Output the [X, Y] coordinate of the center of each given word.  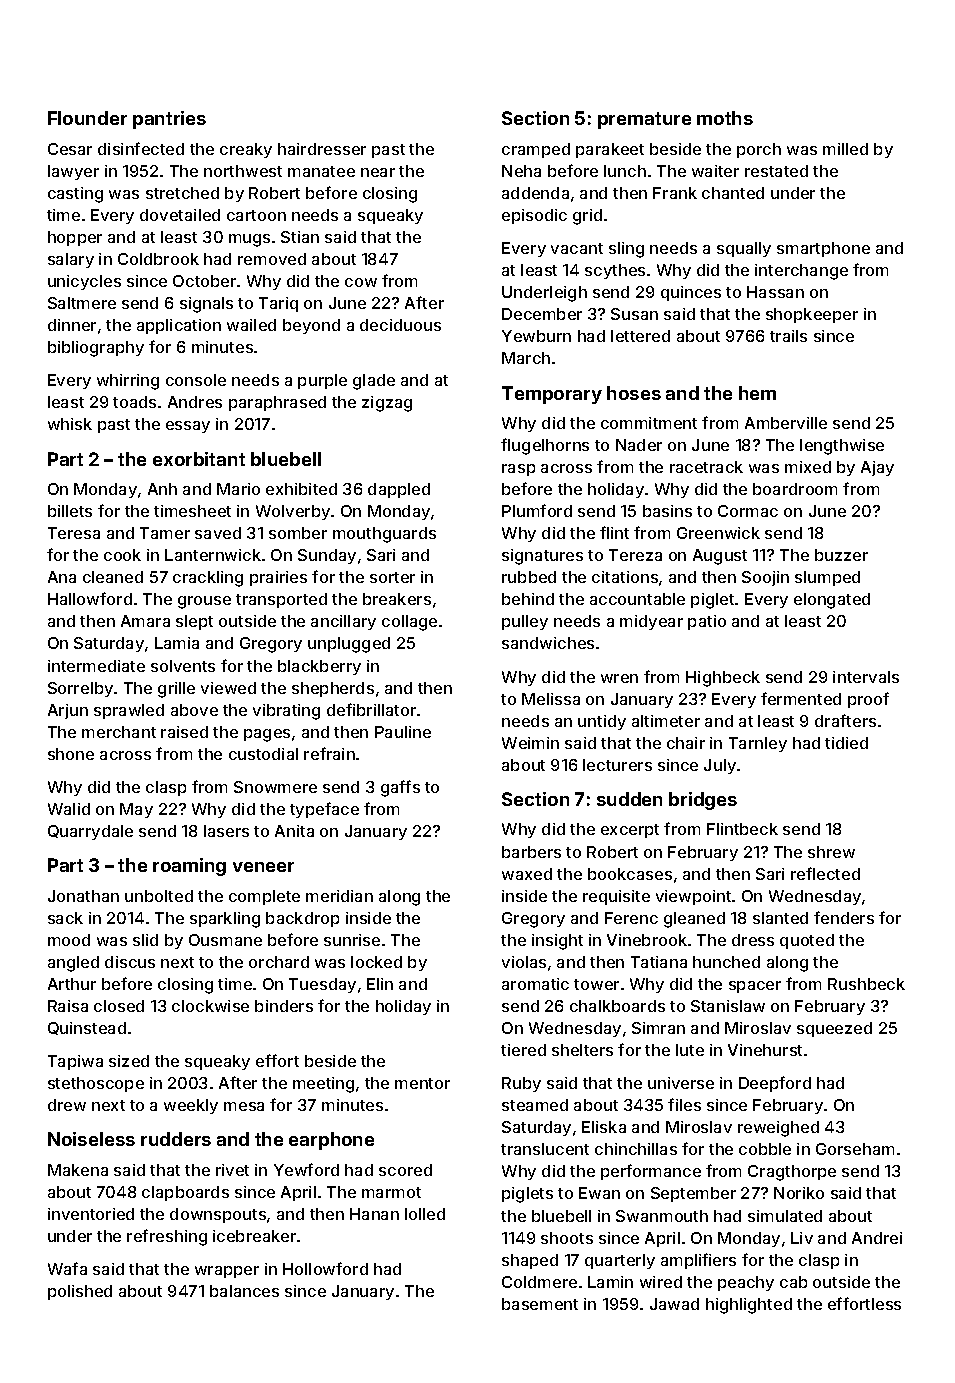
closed [119, 1006]
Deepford [775, 1084]
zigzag [387, 404]
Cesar [70, 149]
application [179, 326]
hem [757, 393]
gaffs [400, 788]
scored [405, 1170]
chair [686, 743]
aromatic [535, 984]
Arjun [68, 711]
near [378, 172]
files [684, 1104]
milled [845, 149]
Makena [78, 1170]
